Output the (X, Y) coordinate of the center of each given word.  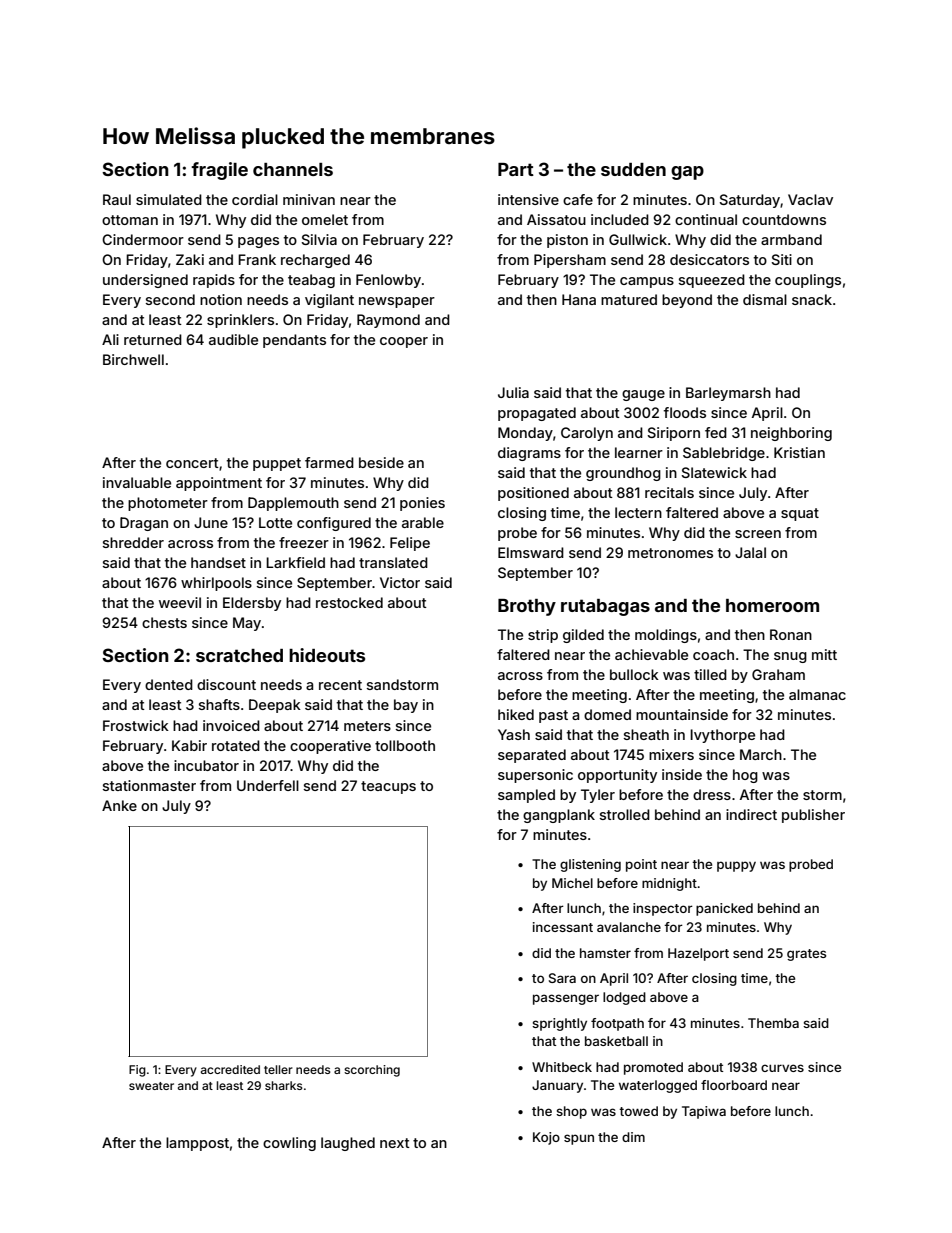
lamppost (197, 1144)
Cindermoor (143, 239)
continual (706, 219)
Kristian (799, 452)
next (395, 1143)
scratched (239, 655)
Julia (513, 392)
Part (516, 169)
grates (806, 955)
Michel (572, 883)
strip (543, 636)
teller (278, 1069)
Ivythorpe (722, 736)
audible (233, 339)
